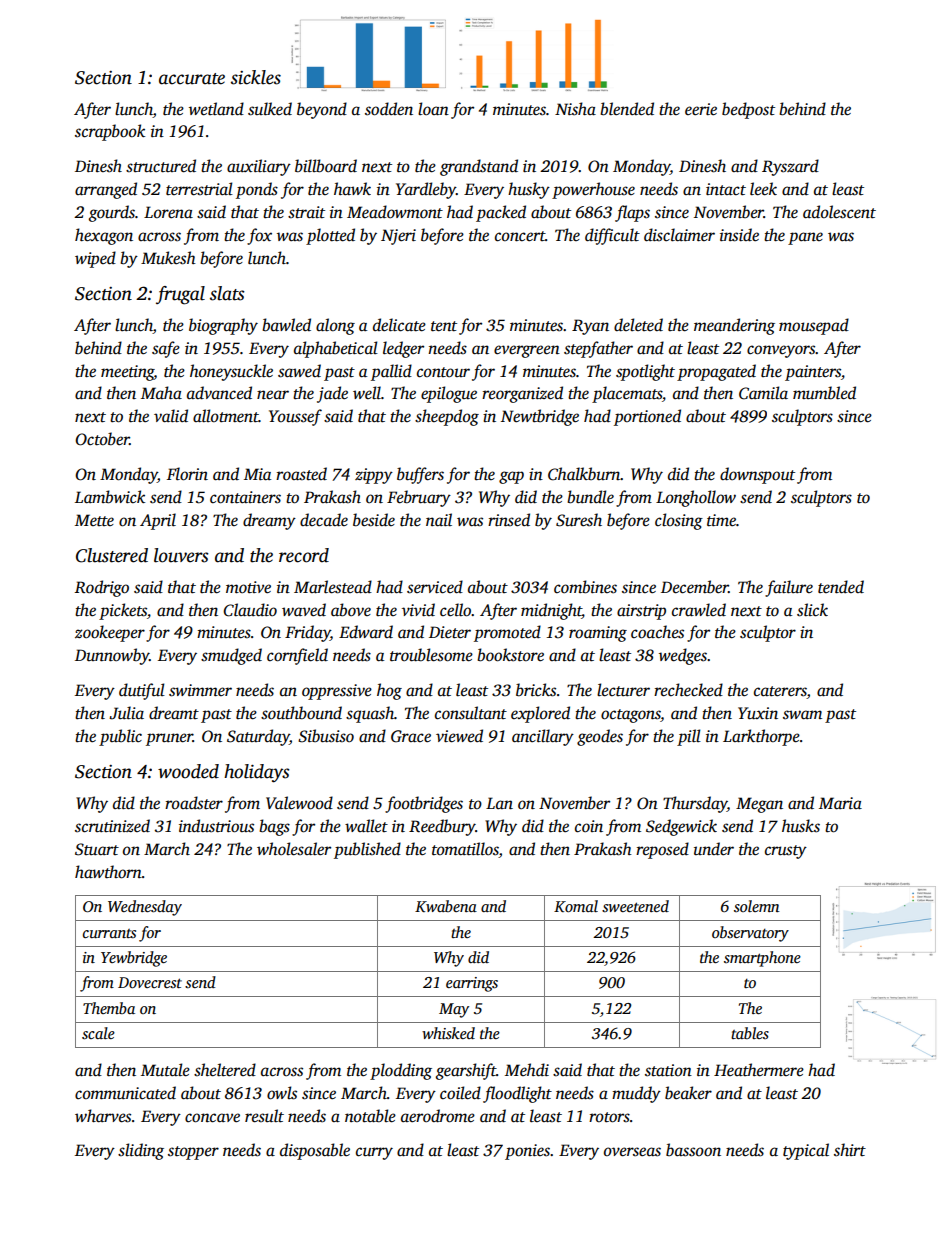  Describe the element at coordinates (333, 587) in the screenshot. I see `Marlestead` at that location.
